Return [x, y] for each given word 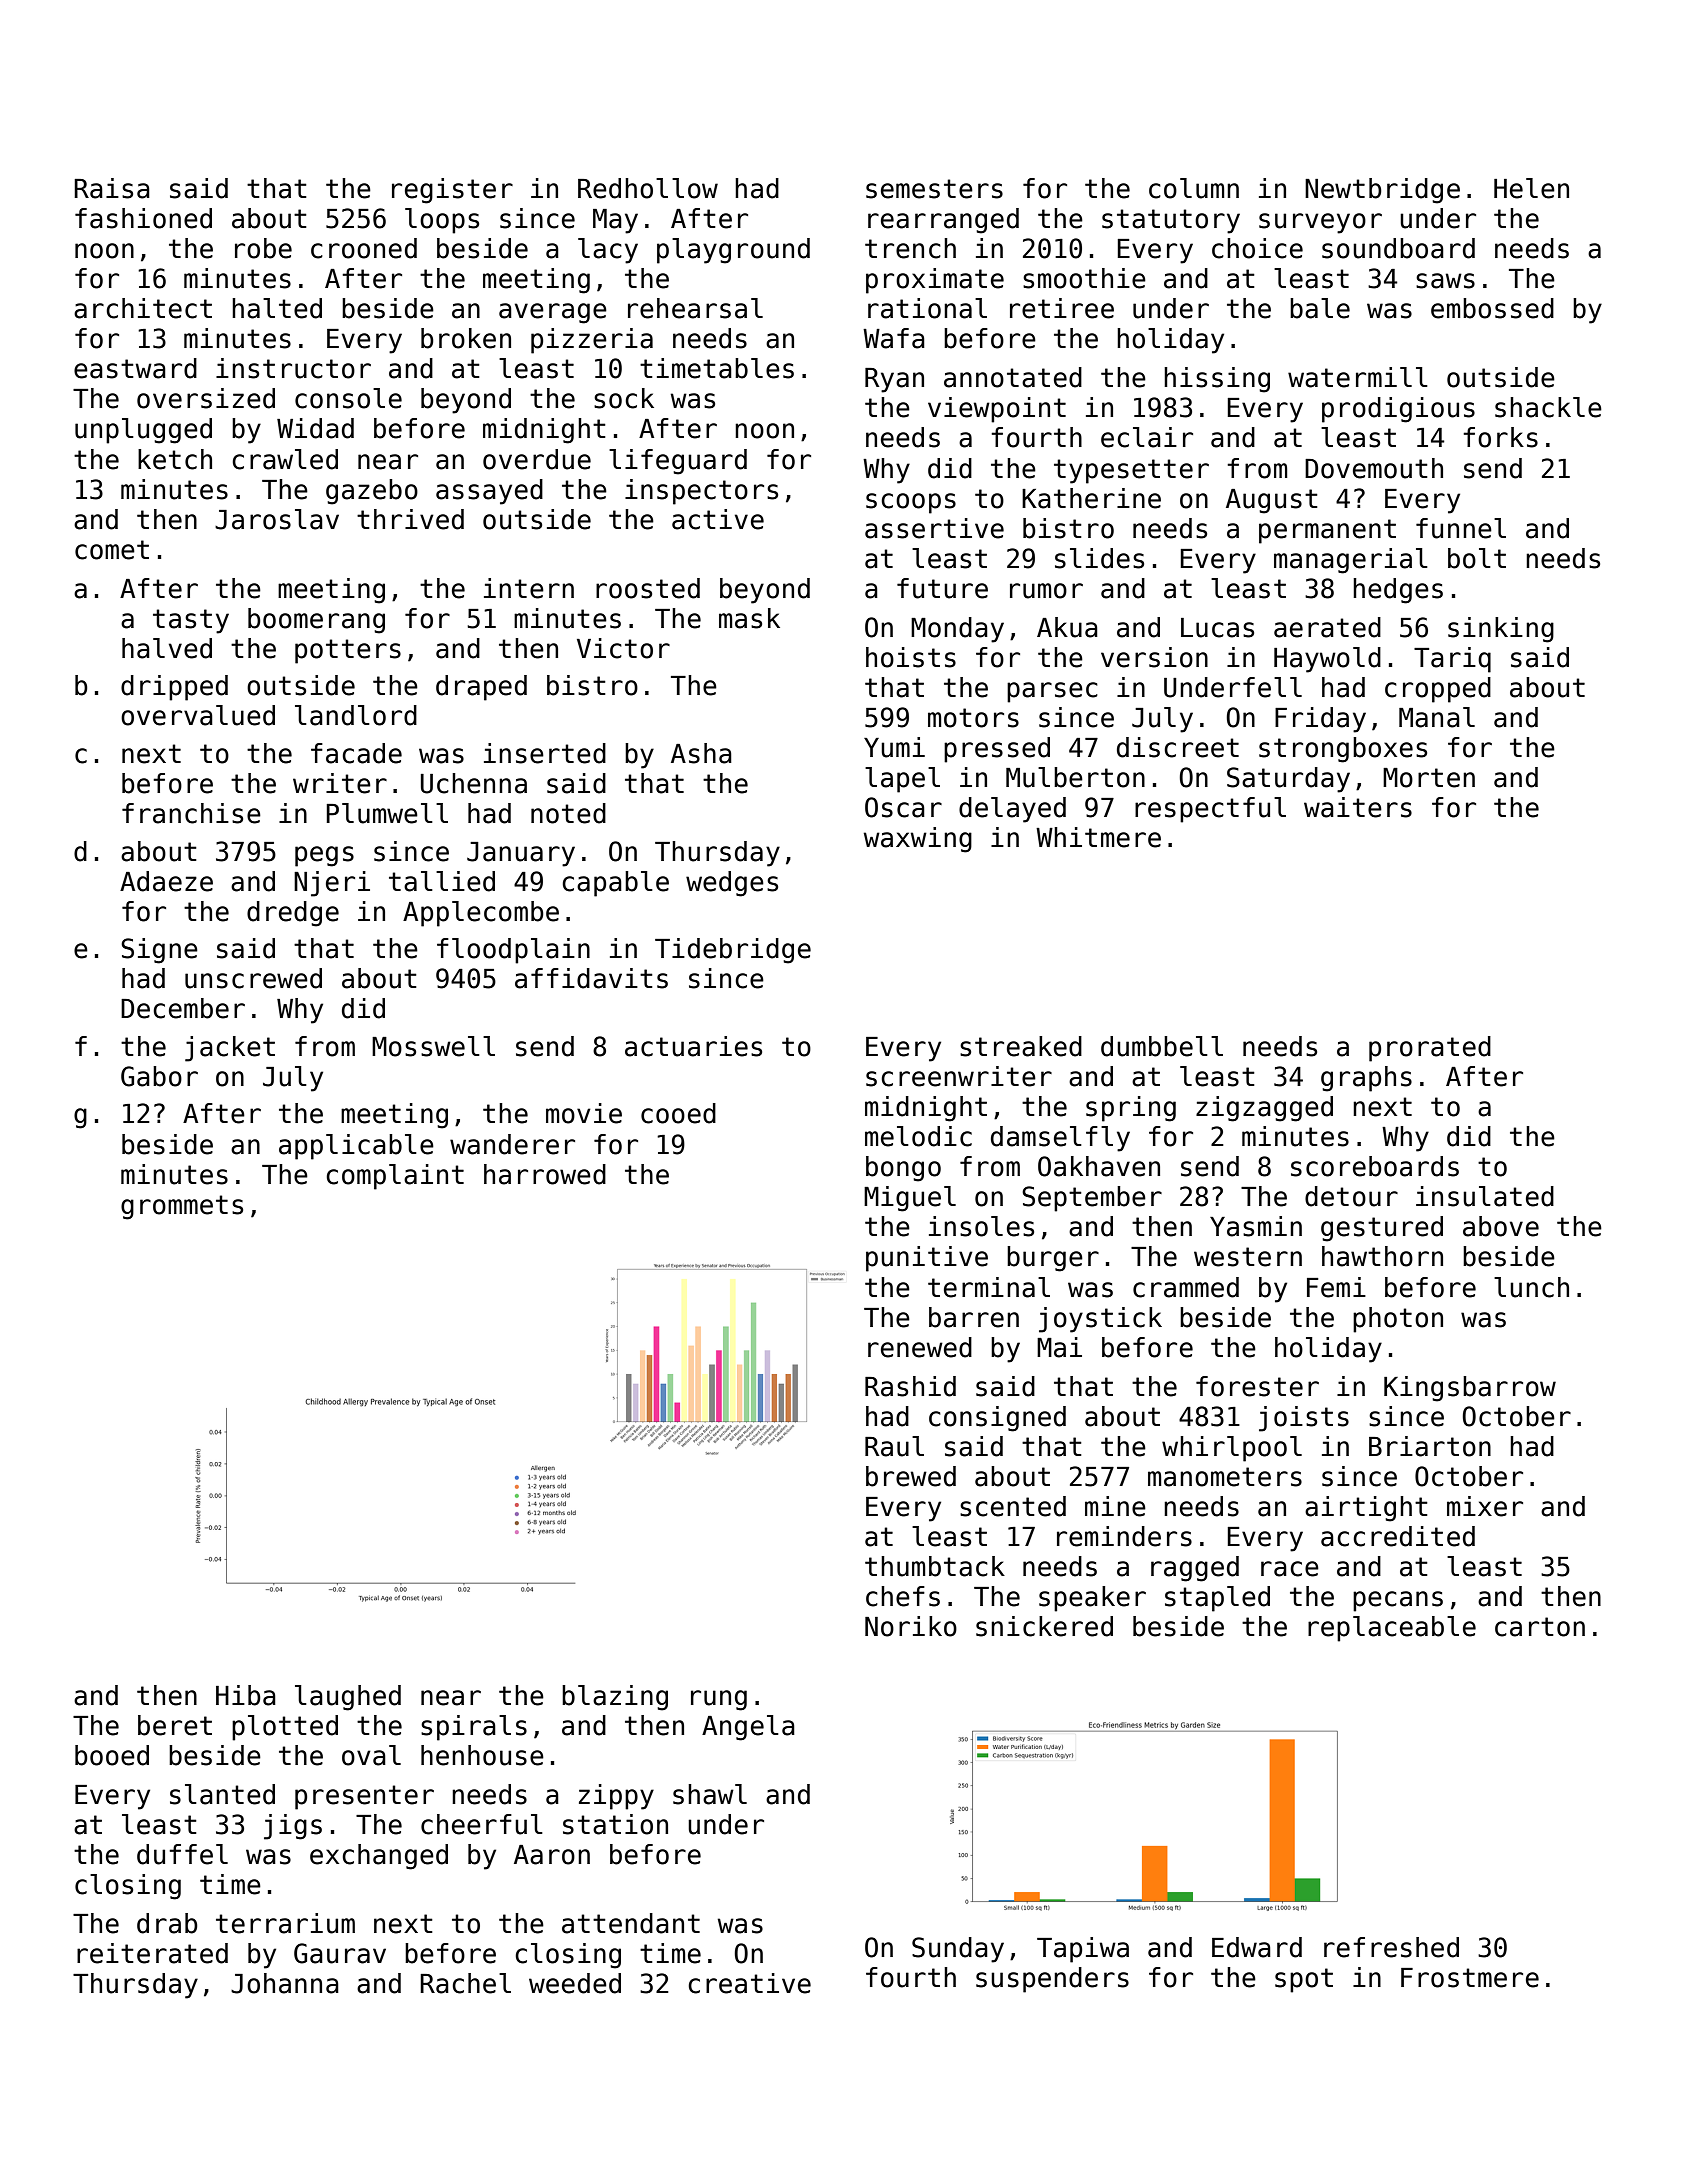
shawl [710, 1794]
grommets [182, 1207]
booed [112, 1755]
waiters [1358, 807]
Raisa [112, 188]
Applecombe [481, 914]
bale [1320, 308]
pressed [997, 750]
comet [112, 550]
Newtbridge [1382, 191]
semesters [934, 189]
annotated [1013, 377]
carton [1540, 1627]
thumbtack [935, 1566]
